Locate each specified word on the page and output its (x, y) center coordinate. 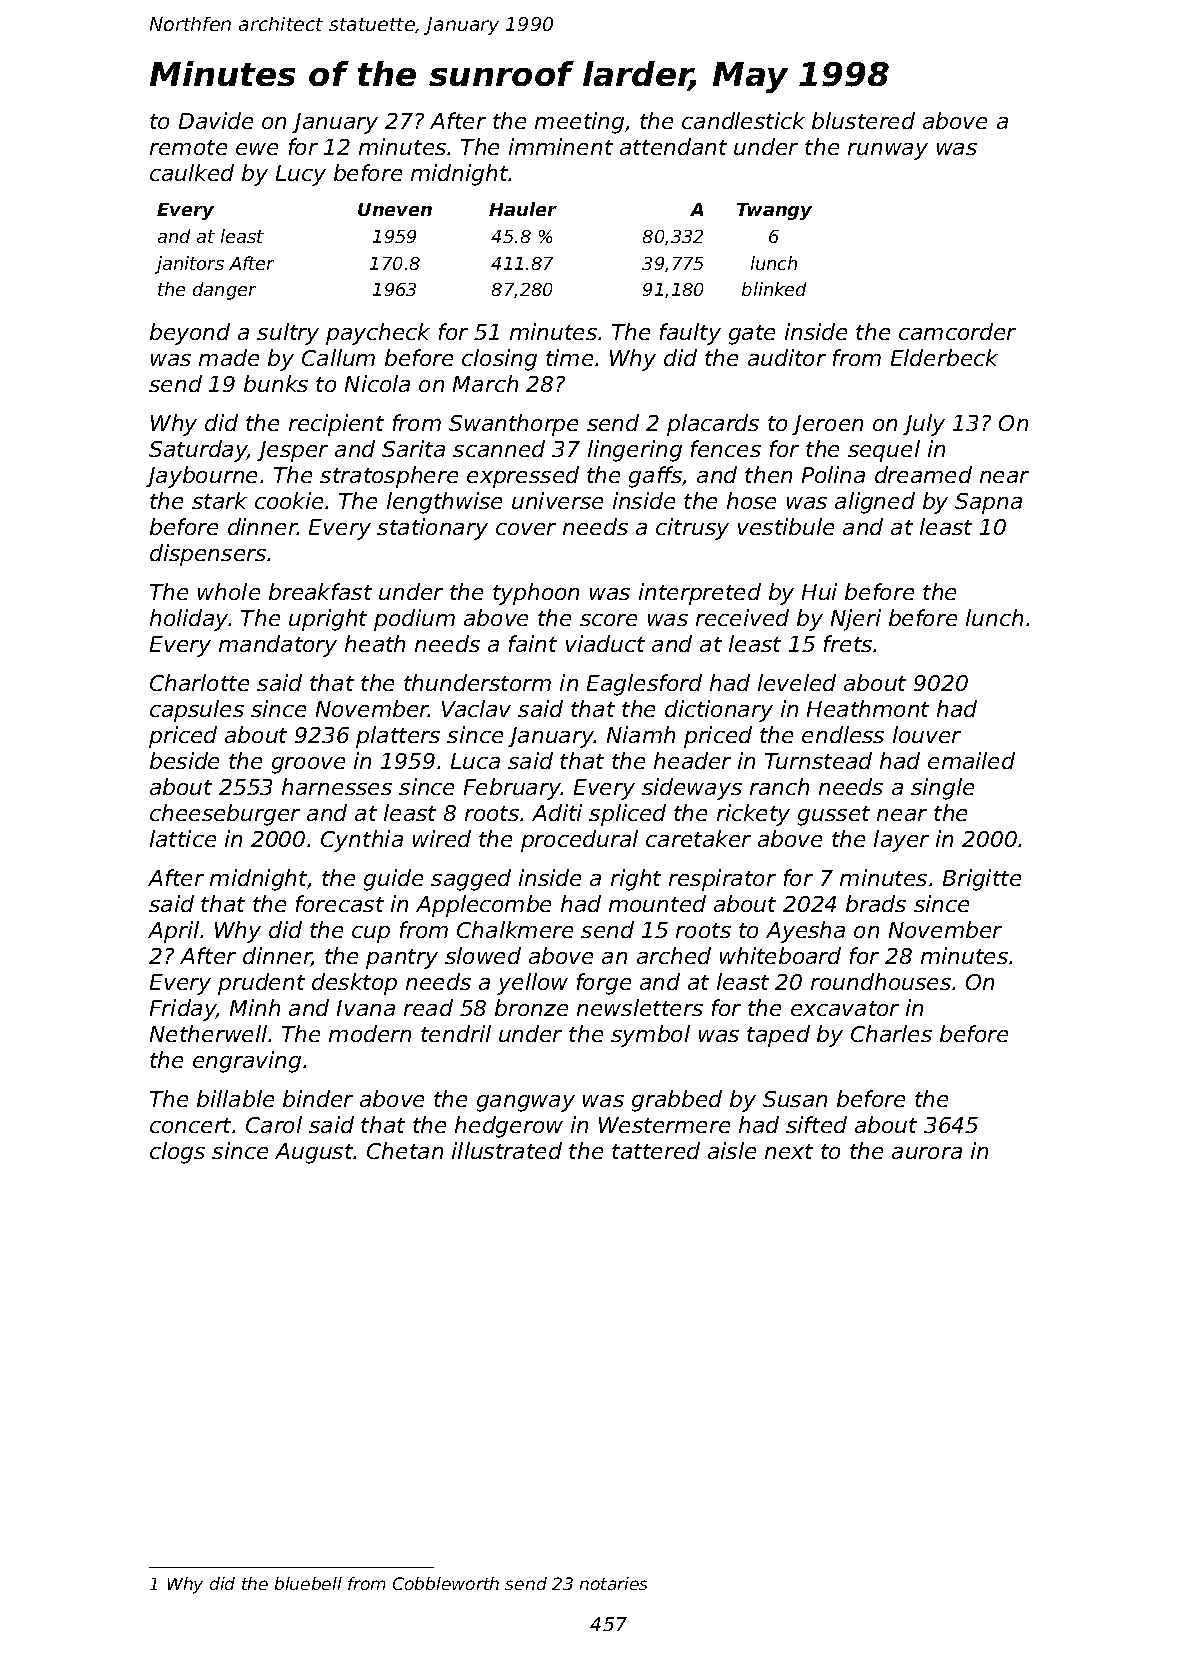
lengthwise (444, 503)
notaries (613, 1583)
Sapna (988, 503)
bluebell (308, 1583)
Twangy (774, 211)
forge (604, 984)
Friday (183, 1010)
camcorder (957, 331)
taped (778, 1036)
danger (224, 291)
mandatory (278, 646)
